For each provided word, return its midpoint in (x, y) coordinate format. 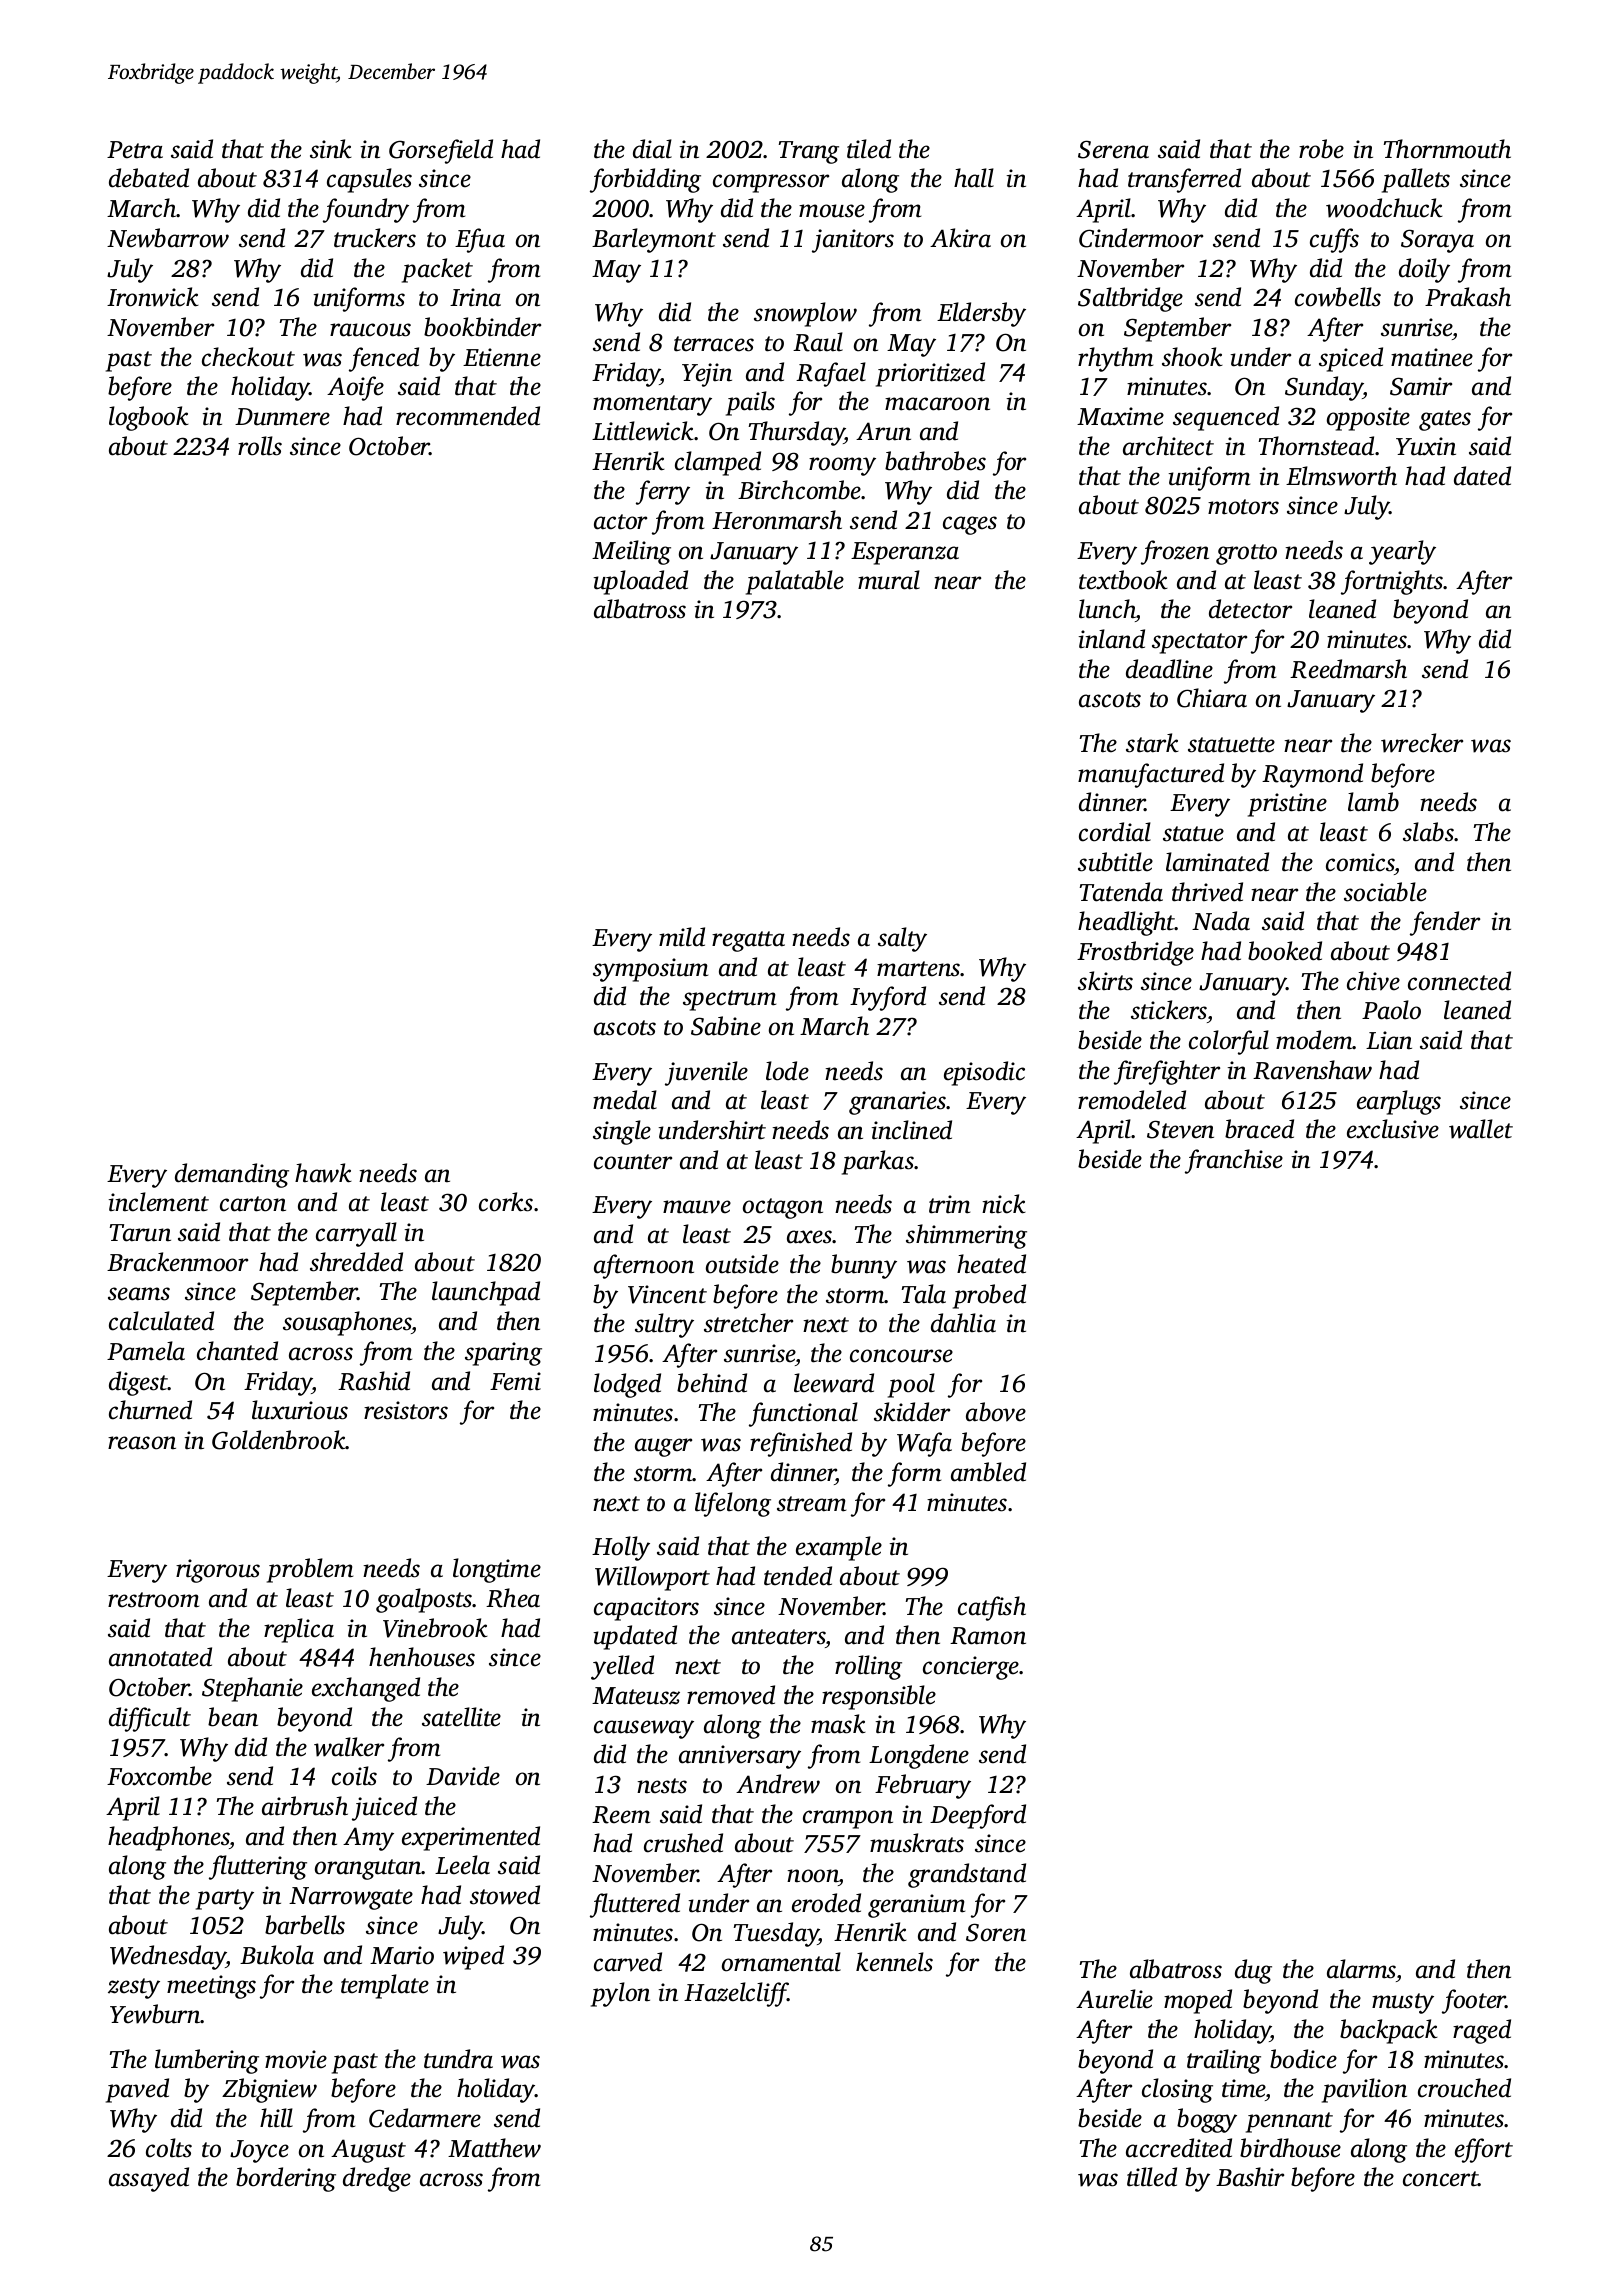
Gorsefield (441, 151)
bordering (286, 2179)
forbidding (645, 180)
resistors (406, 1410)
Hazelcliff (736, 1994)
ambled (988, 1472)
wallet (1481, 1129)
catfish (992, 1608)
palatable (795, 582)
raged (1482, 2031)
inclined (912, 1130)
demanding (232, 1175)
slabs (1428, 832)
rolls (260, 446)
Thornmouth (1447, 149)
